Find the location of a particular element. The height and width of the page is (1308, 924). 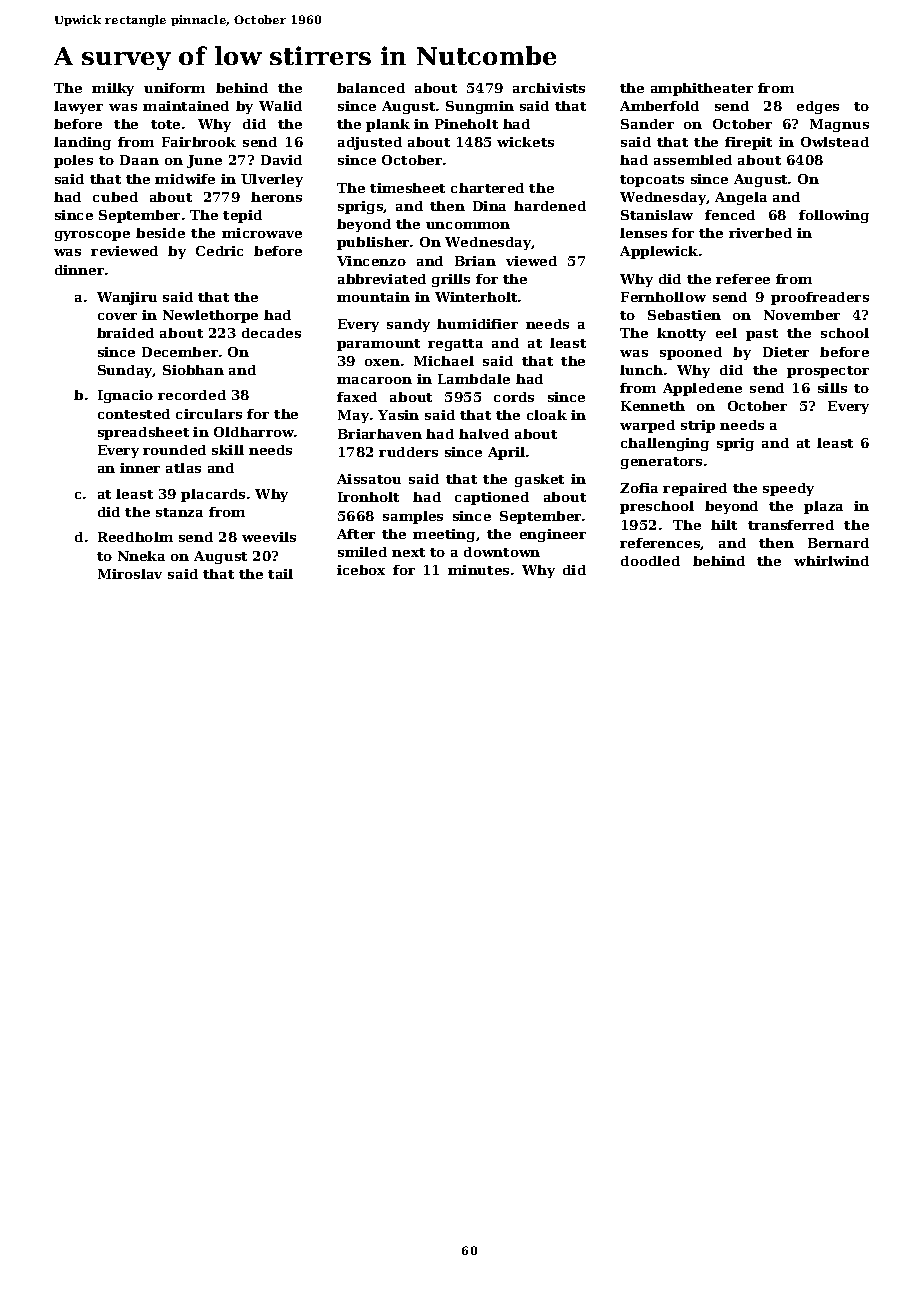

amphitheater is located at coordinates (702, 89).
